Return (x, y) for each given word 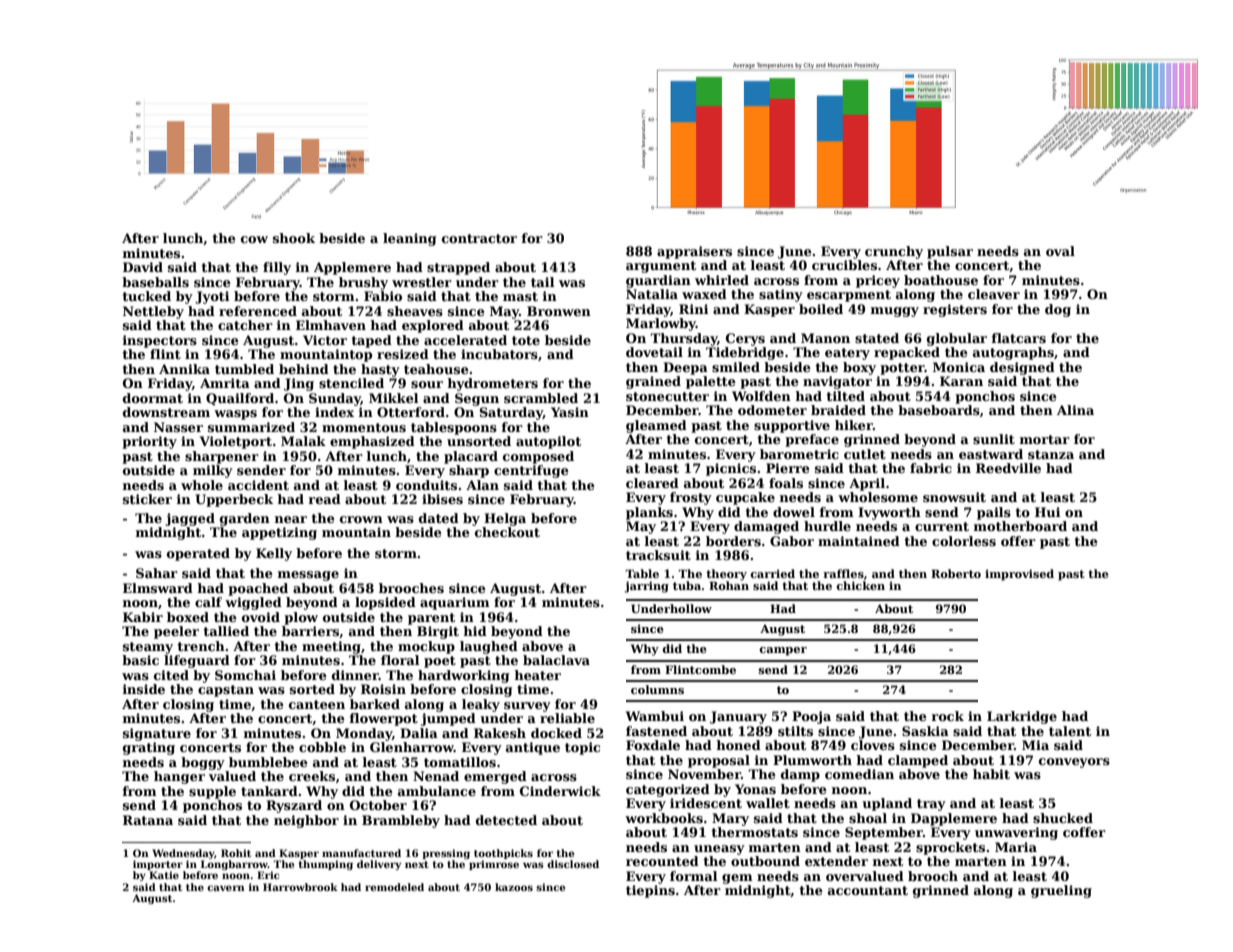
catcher (245, 325)
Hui (1047, 512)
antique (533, 748)
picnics (731, 469)
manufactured (361, 853)
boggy (203, 763)
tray (931, 805)
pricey (878, 281)
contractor (479, 238)
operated (198, 554)
